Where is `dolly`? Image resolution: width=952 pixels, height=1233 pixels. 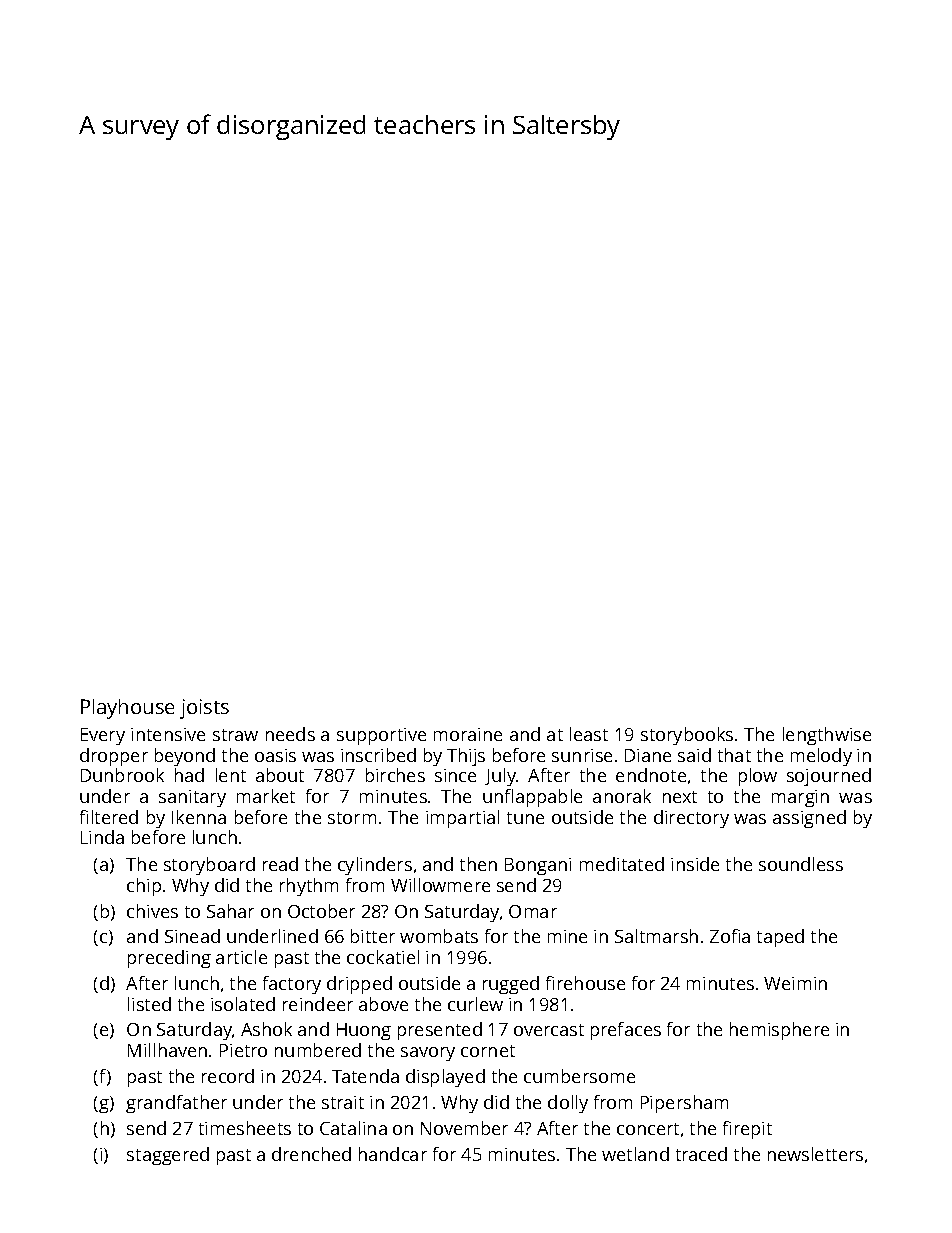 dolly is located at coordinates (568, 1104).
